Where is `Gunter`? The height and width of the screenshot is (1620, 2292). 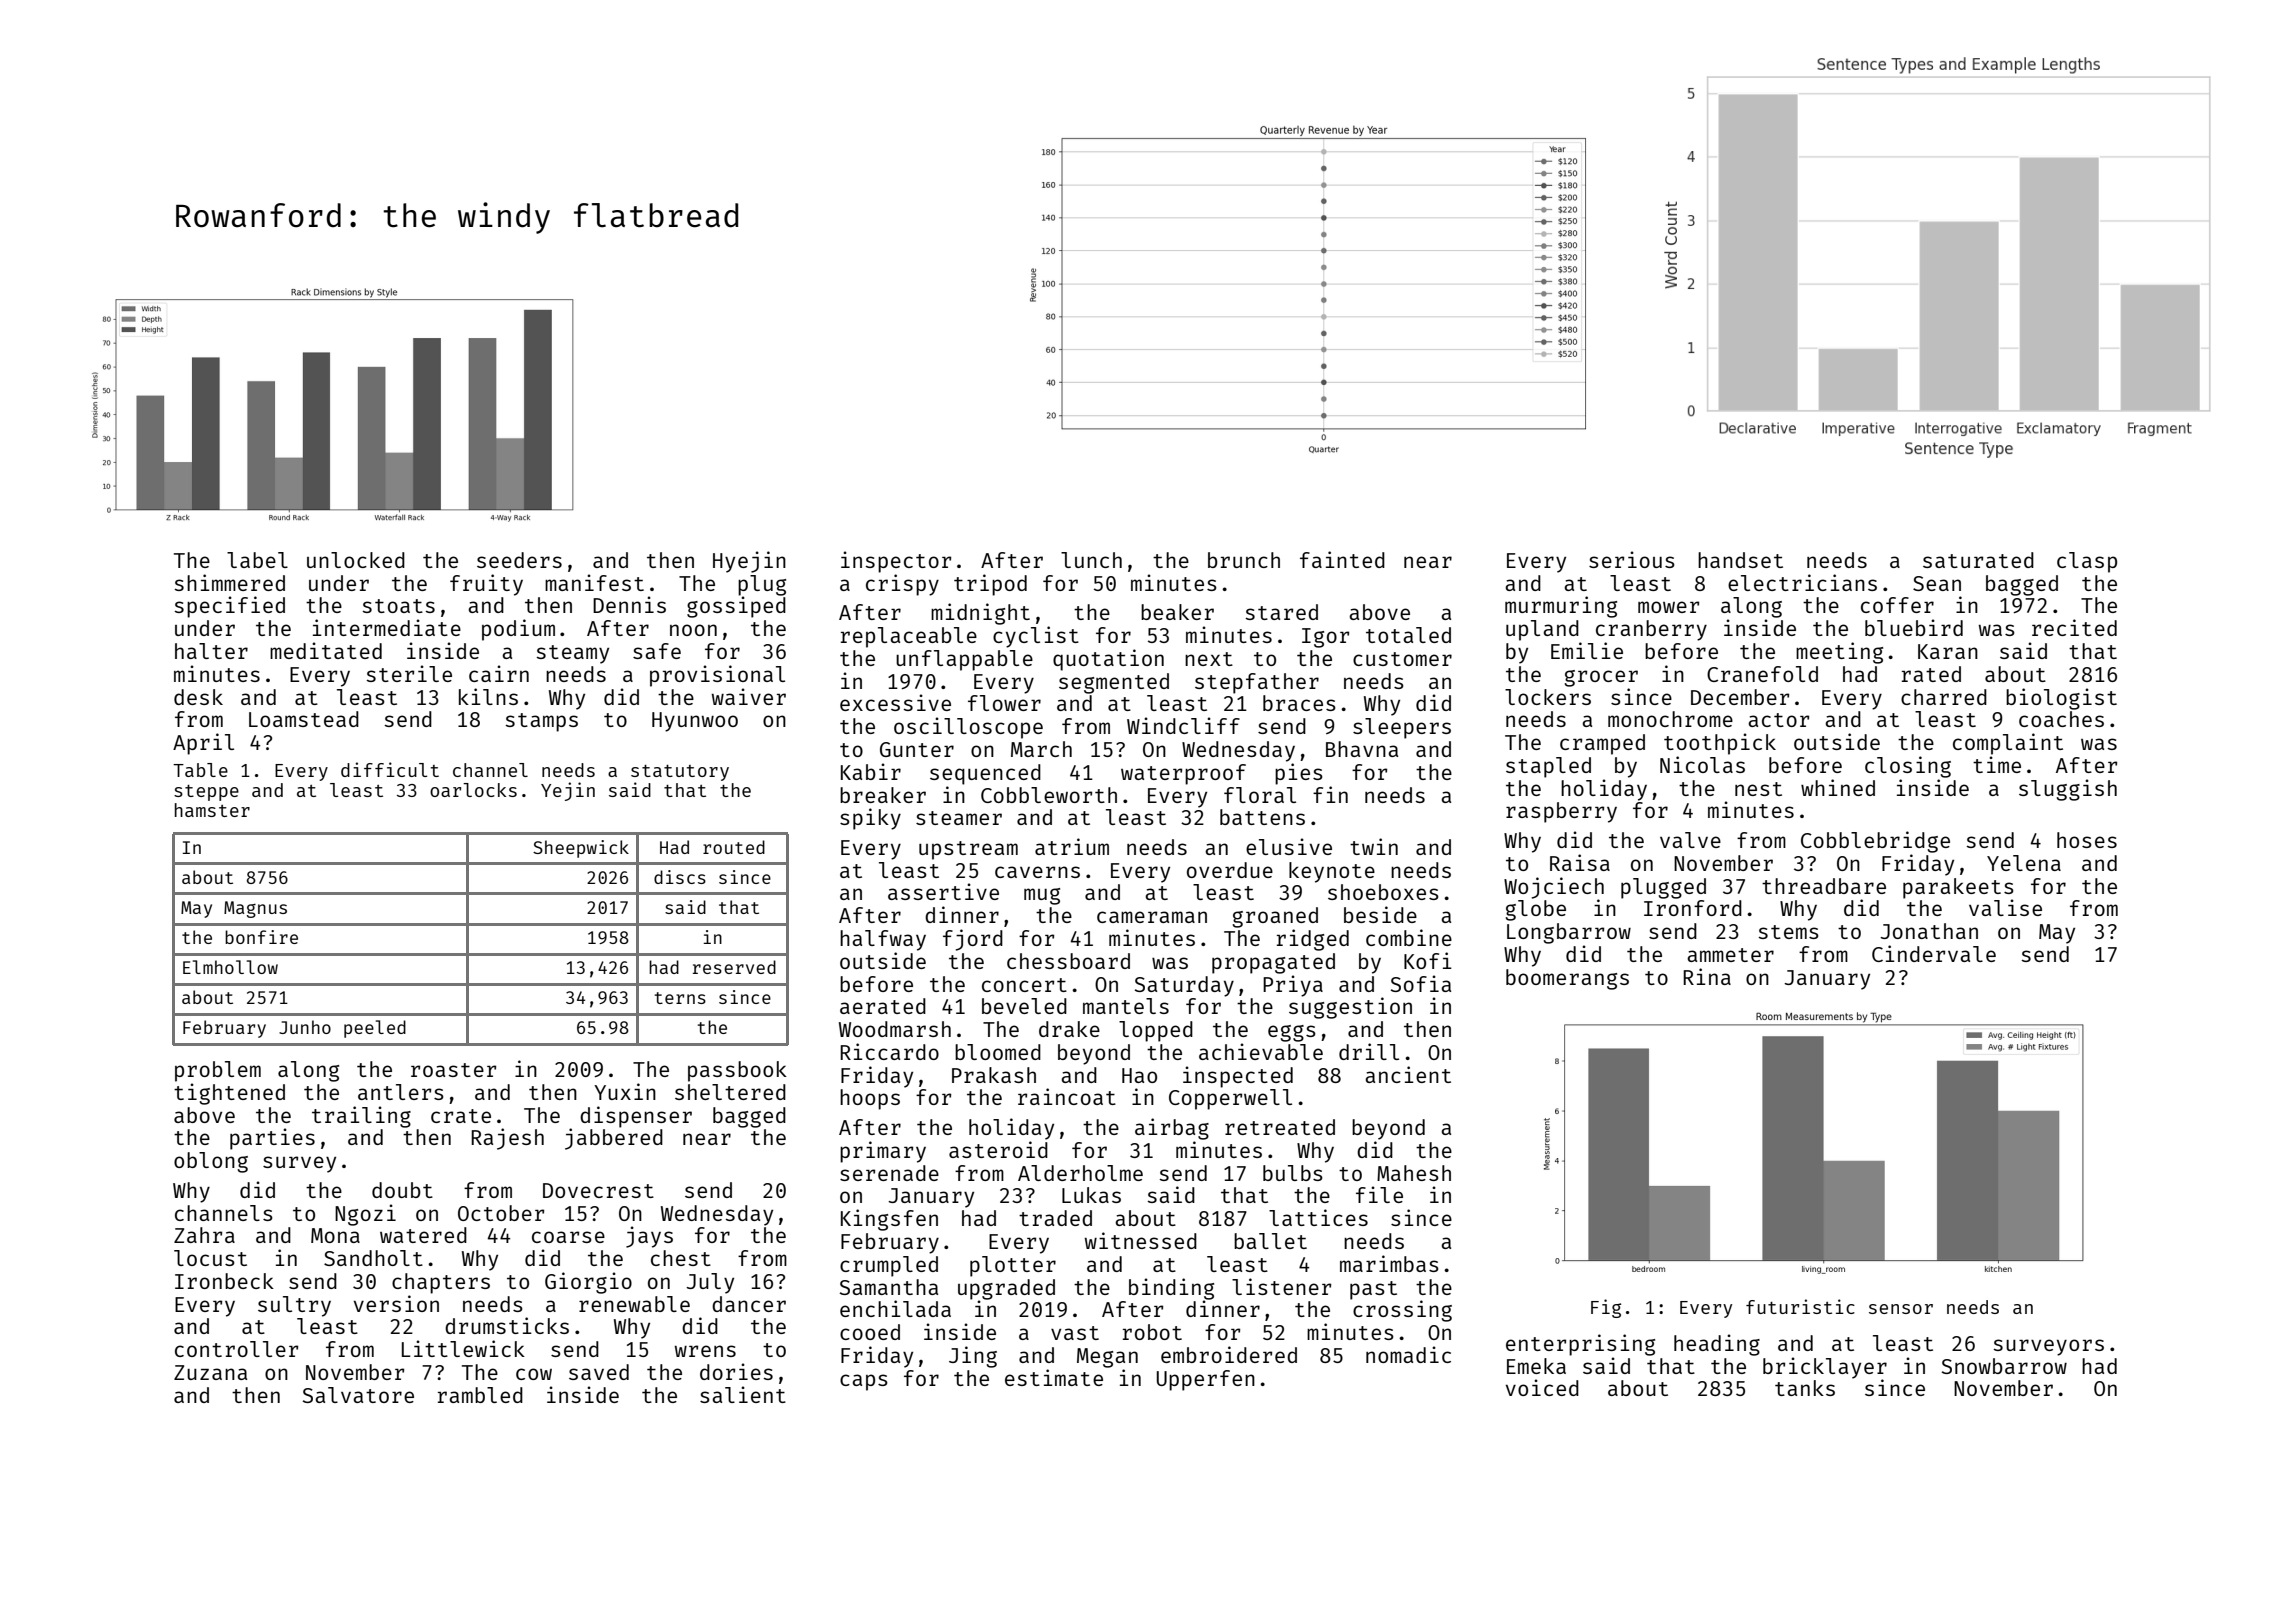 Gunter is located at coordinates (917, 749).
